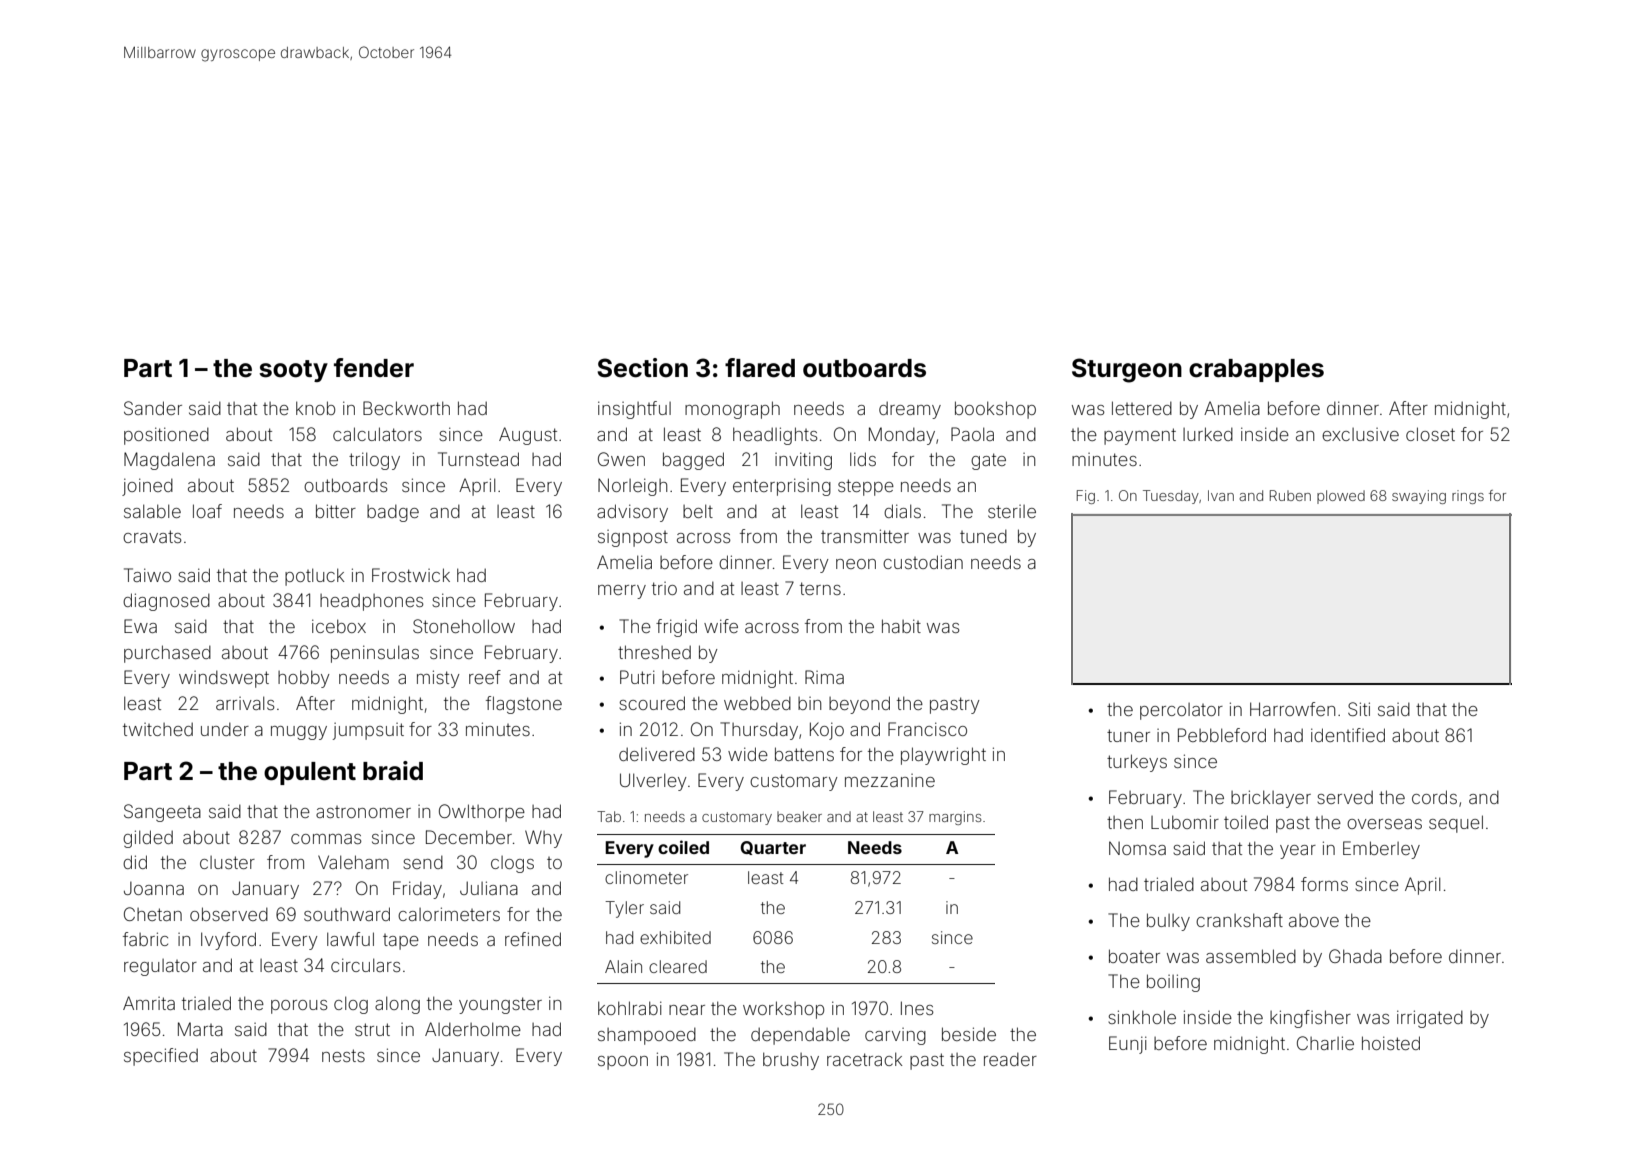 The height and width of the screenshot is (1156, 1634). I want to click on Marta, so click(200, 1029).
